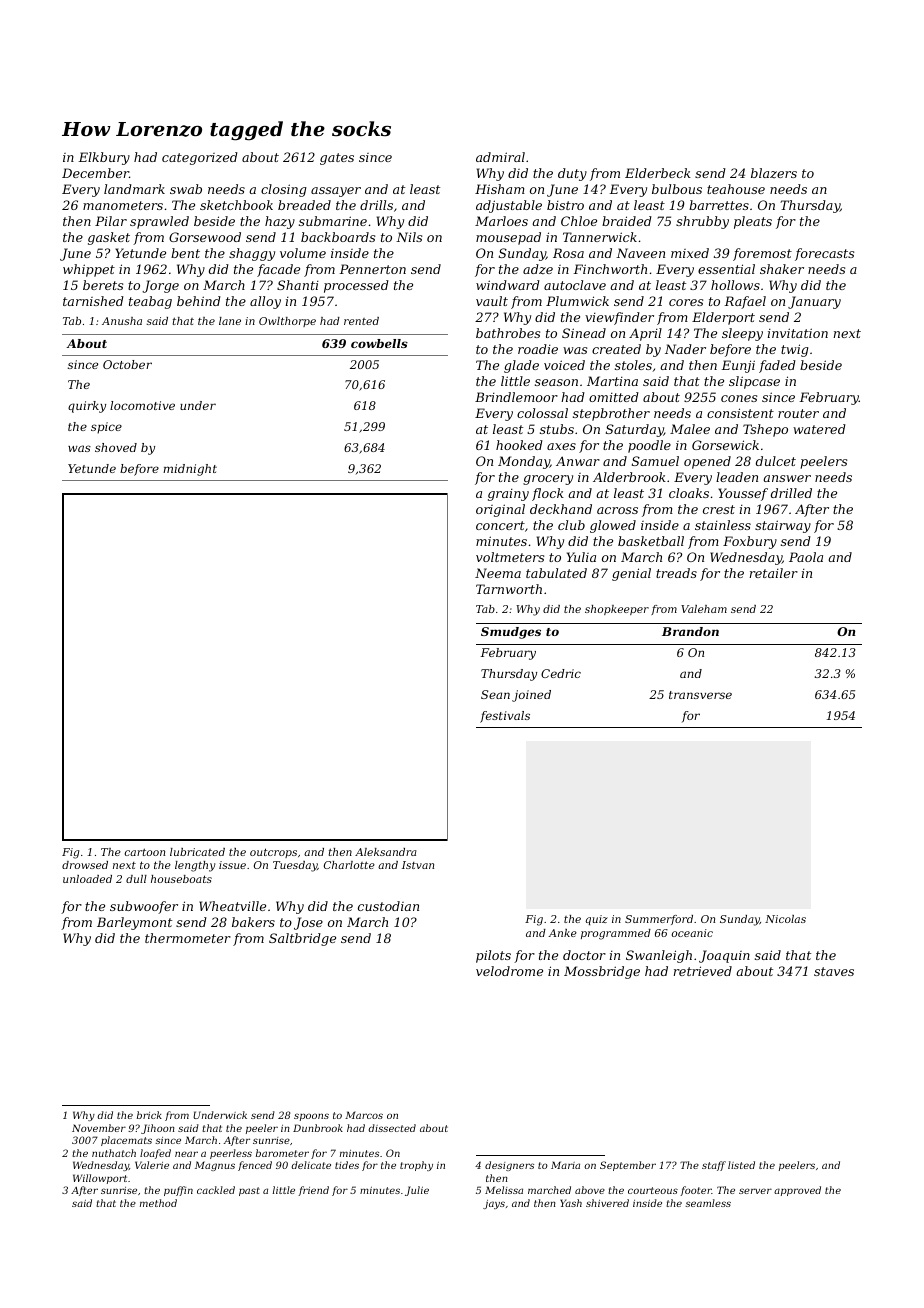 The height and width of the image is (1308, 924). Describe the element at coordinates (337, 159) in the image. I see `gates` at that location.
